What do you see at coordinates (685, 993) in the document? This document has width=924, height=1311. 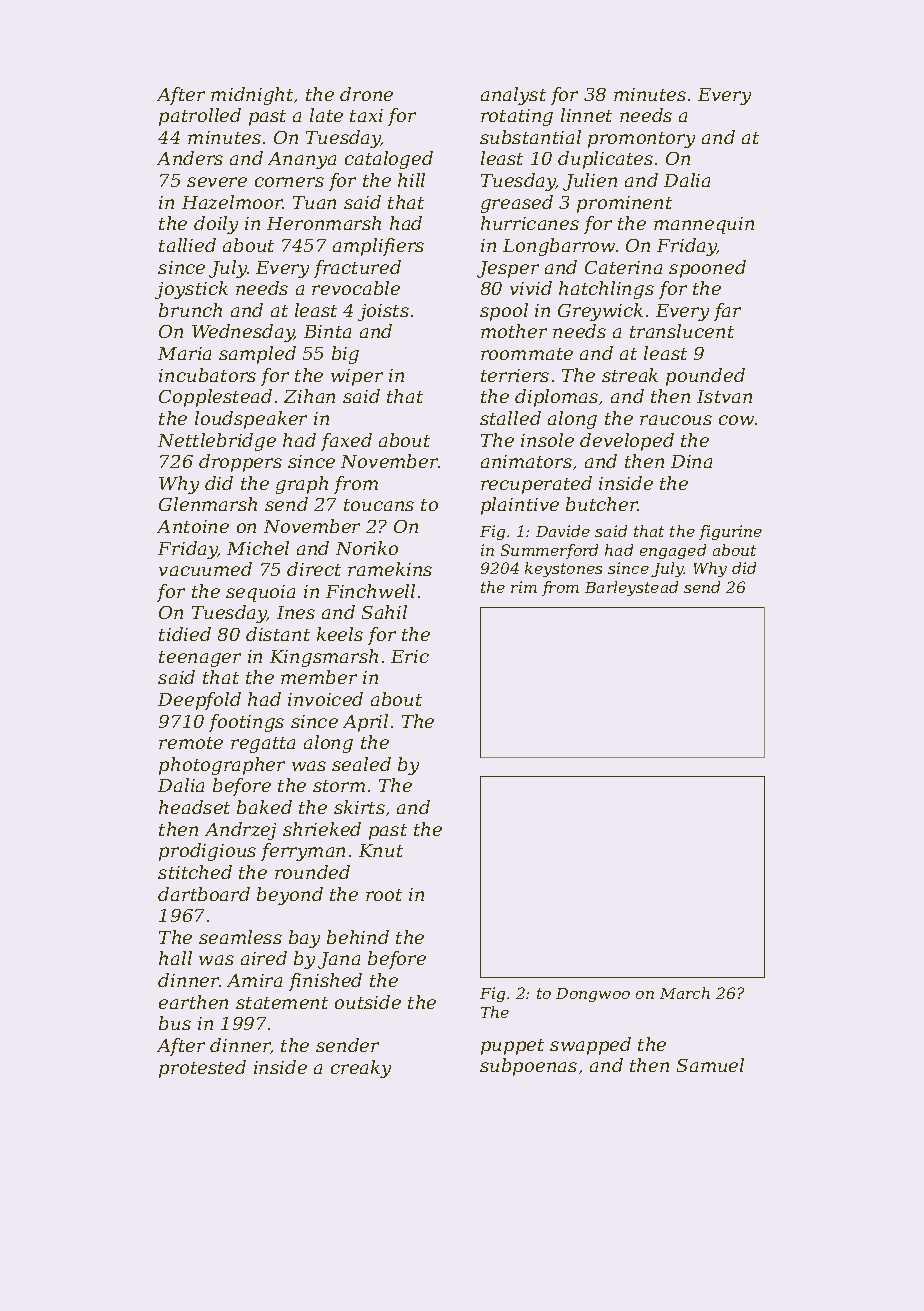 I see `March` at bounding box center [685, 993].
